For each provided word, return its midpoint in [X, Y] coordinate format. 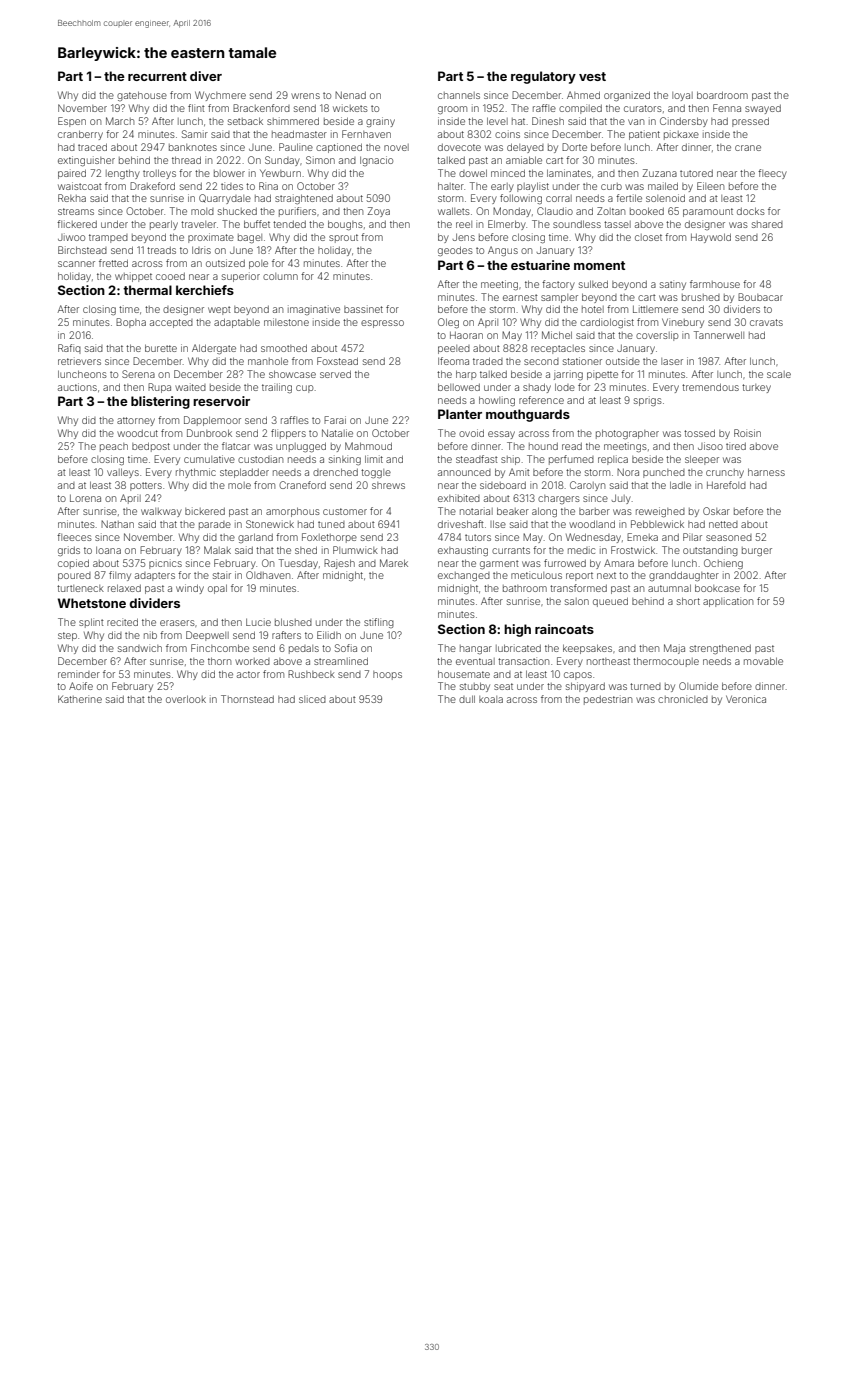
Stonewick [270, 524]
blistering [160, 402]
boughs [345, 225]
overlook [186, 699]
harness [766, 472]
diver [206, 76]
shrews [388, 485]
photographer [627, 434]
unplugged [301, 447]
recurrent [157, 76]
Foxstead [337, 361]
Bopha [131, 323]
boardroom [722, 95]
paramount [708, 212]
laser [672, 361]
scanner [76, 264]
